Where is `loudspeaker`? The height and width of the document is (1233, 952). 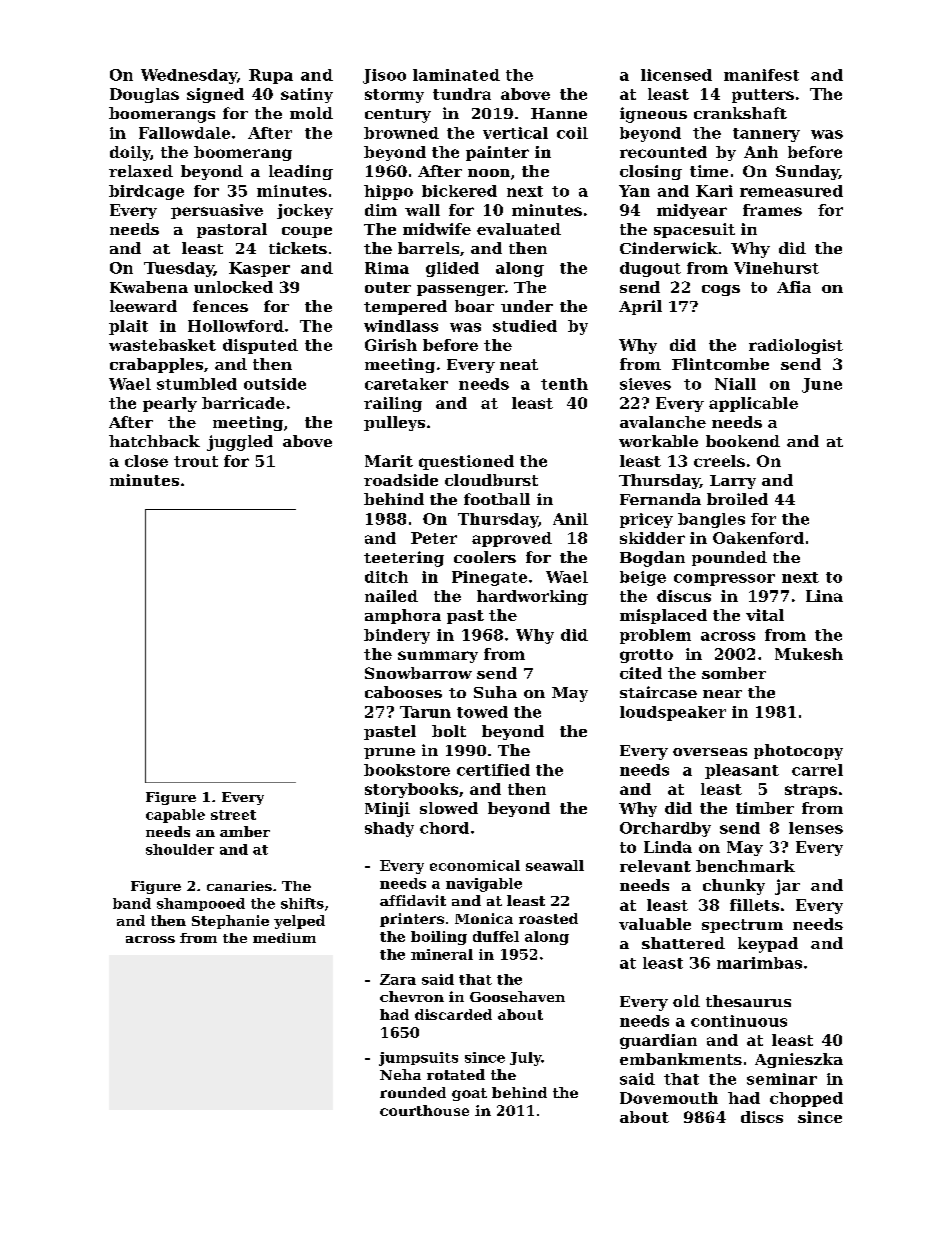
loudspeaker is located at coordinates (673, 713).
